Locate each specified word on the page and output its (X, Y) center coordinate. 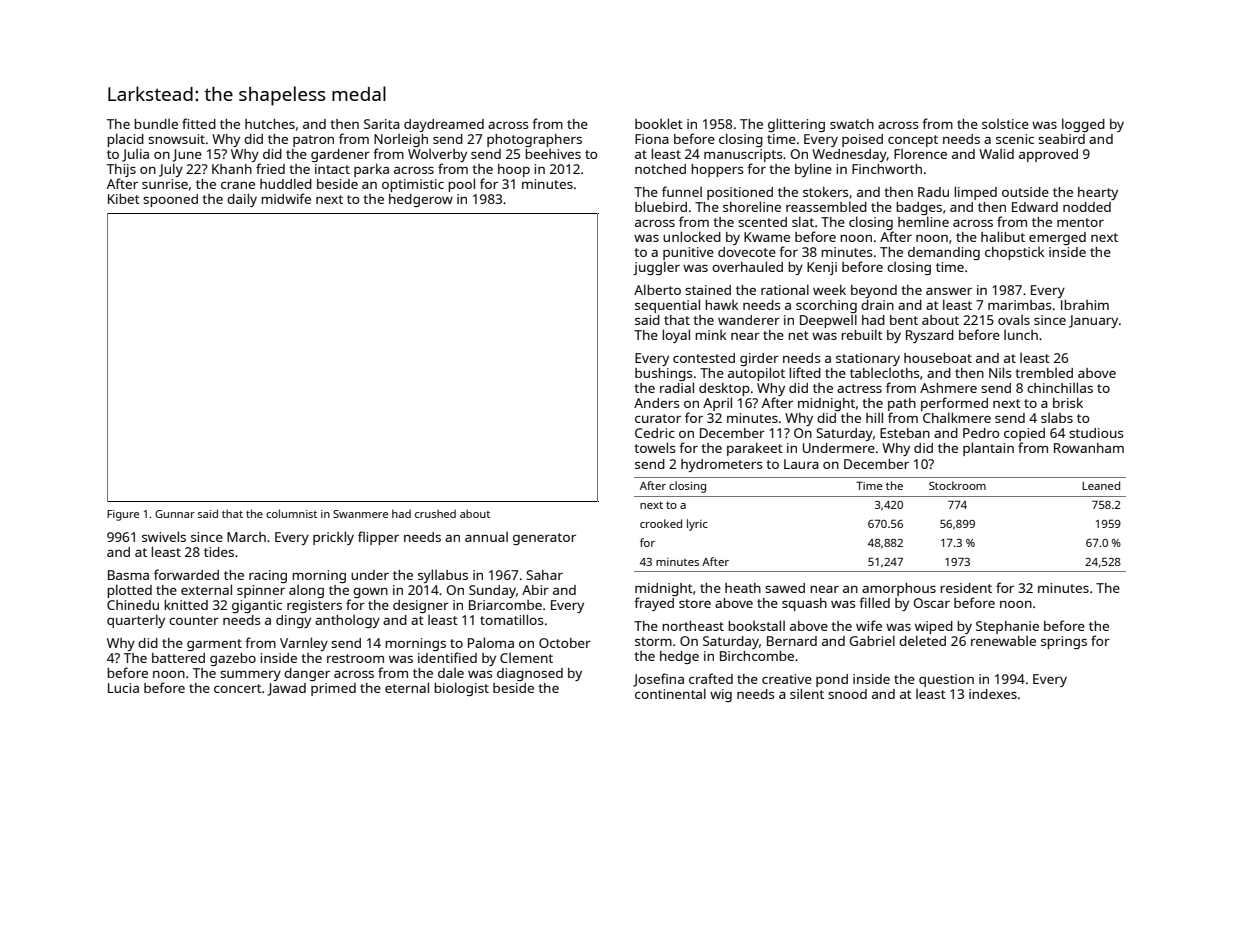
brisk (1068, 402)
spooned (170, 200)
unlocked (692, 236)
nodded (1087, 207)
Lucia (123, 688)
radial (677, 387)
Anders (656, 403)
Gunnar (175, 514)
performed (954, 404)
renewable (1003, 640)
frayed (654, 604)
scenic (1015, 139)
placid (125, 140)
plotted (129, 591)
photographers (534, 140)
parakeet (755, 449)
